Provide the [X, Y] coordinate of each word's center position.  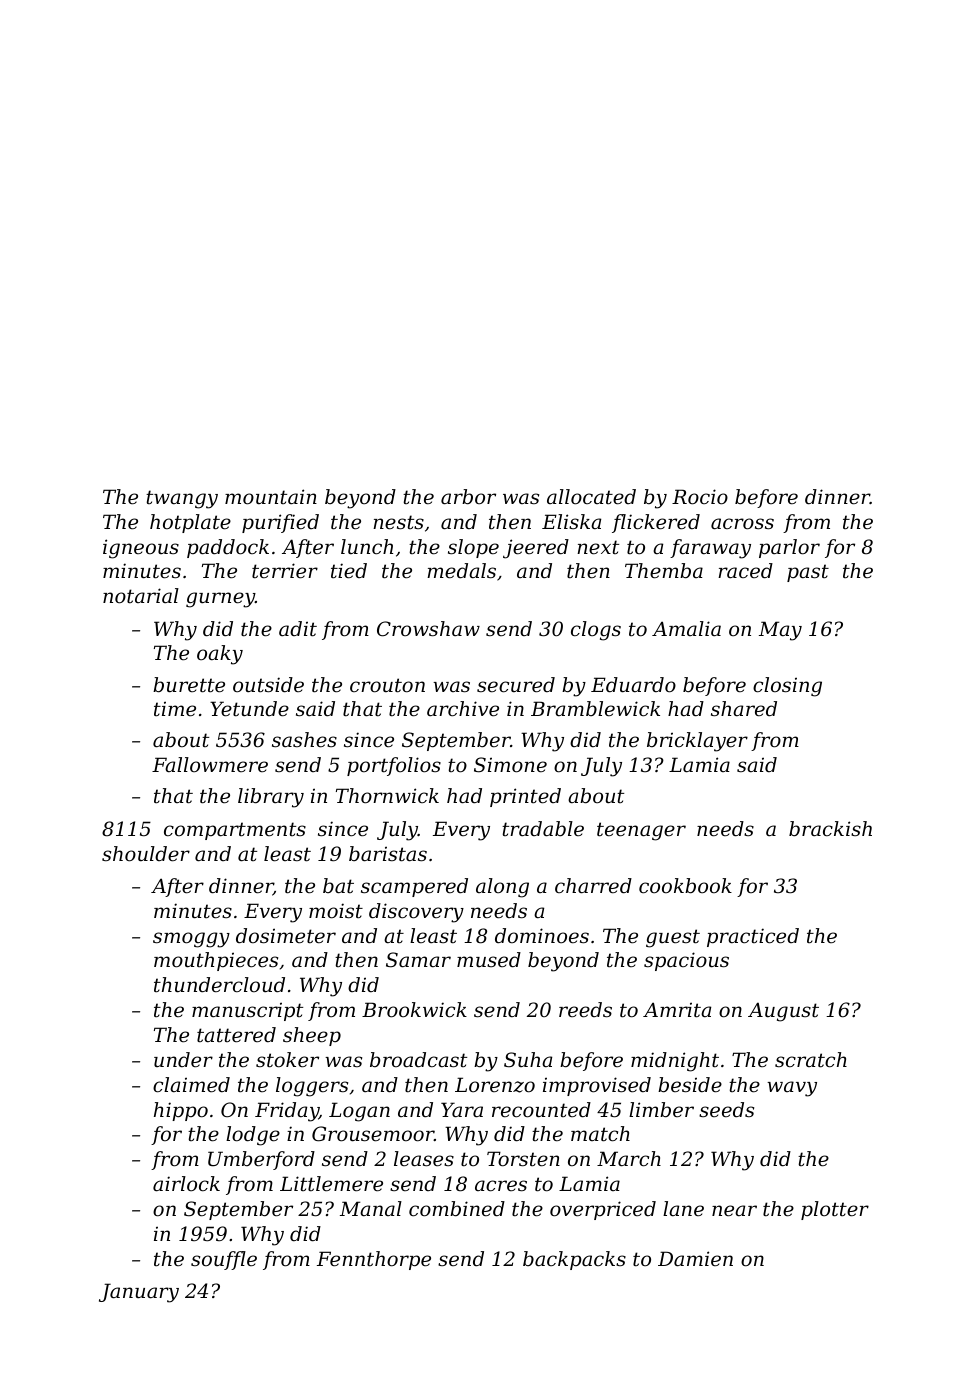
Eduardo [633, 685]
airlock [186, 1184]
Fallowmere [210, 765]
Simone [510, 765]
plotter [835, 1210]
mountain [271, 497]
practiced [753, 937]
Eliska [571, 522]
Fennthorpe [374, 1260]
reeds [585, 1010]
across [742, 524]
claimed [191, 1085]
